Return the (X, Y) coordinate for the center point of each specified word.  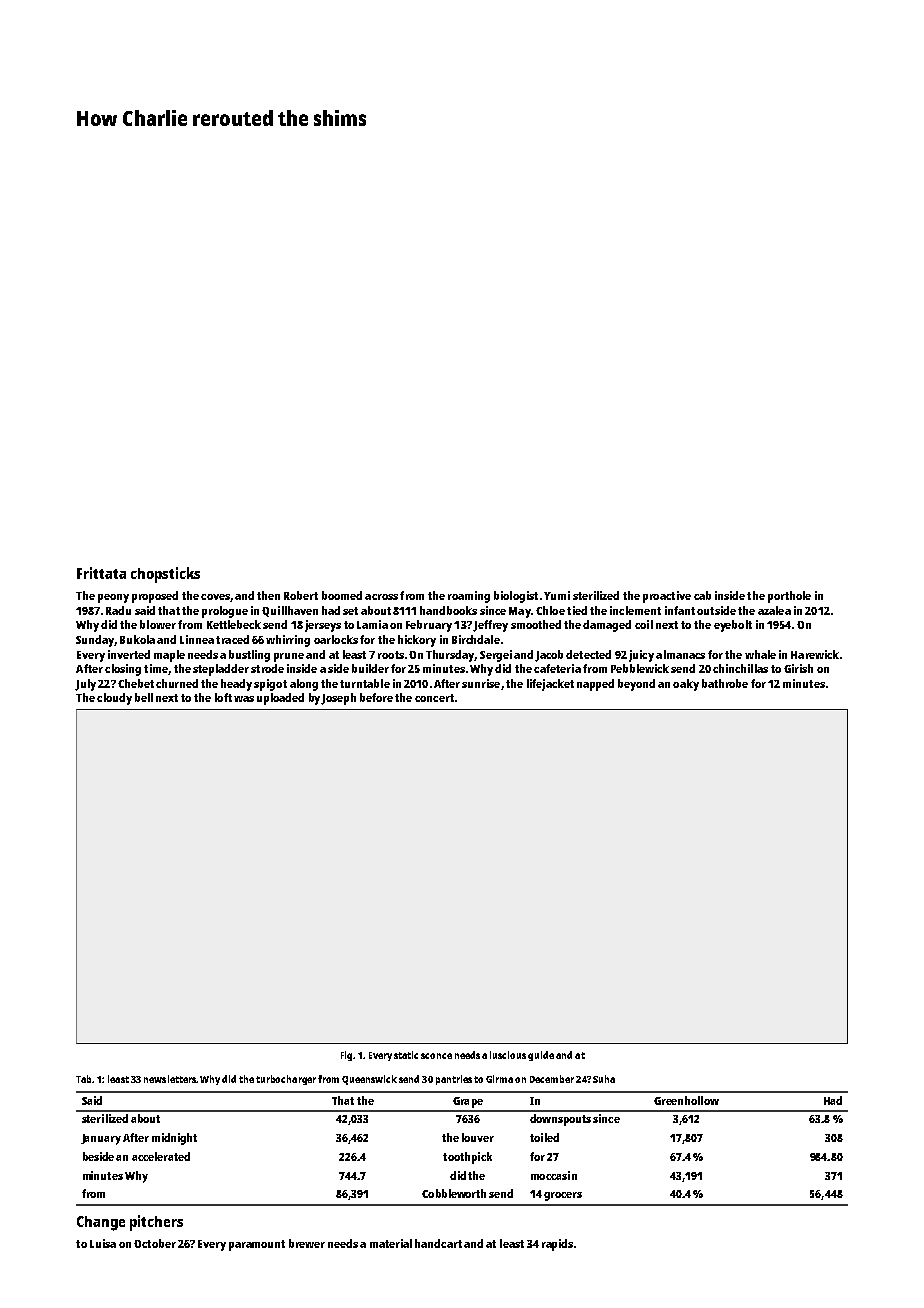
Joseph (338, 699)
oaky (686, 685)
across (381, 597)
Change (101, 1223)
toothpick (467, 1158)
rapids (557, 1245)
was (244, 699)
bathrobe (725, 683)
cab (702, 595)
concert (434, 698)
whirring (288, 641)
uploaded (280, 699)
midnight (174, 1139)
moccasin (554, 1175)
